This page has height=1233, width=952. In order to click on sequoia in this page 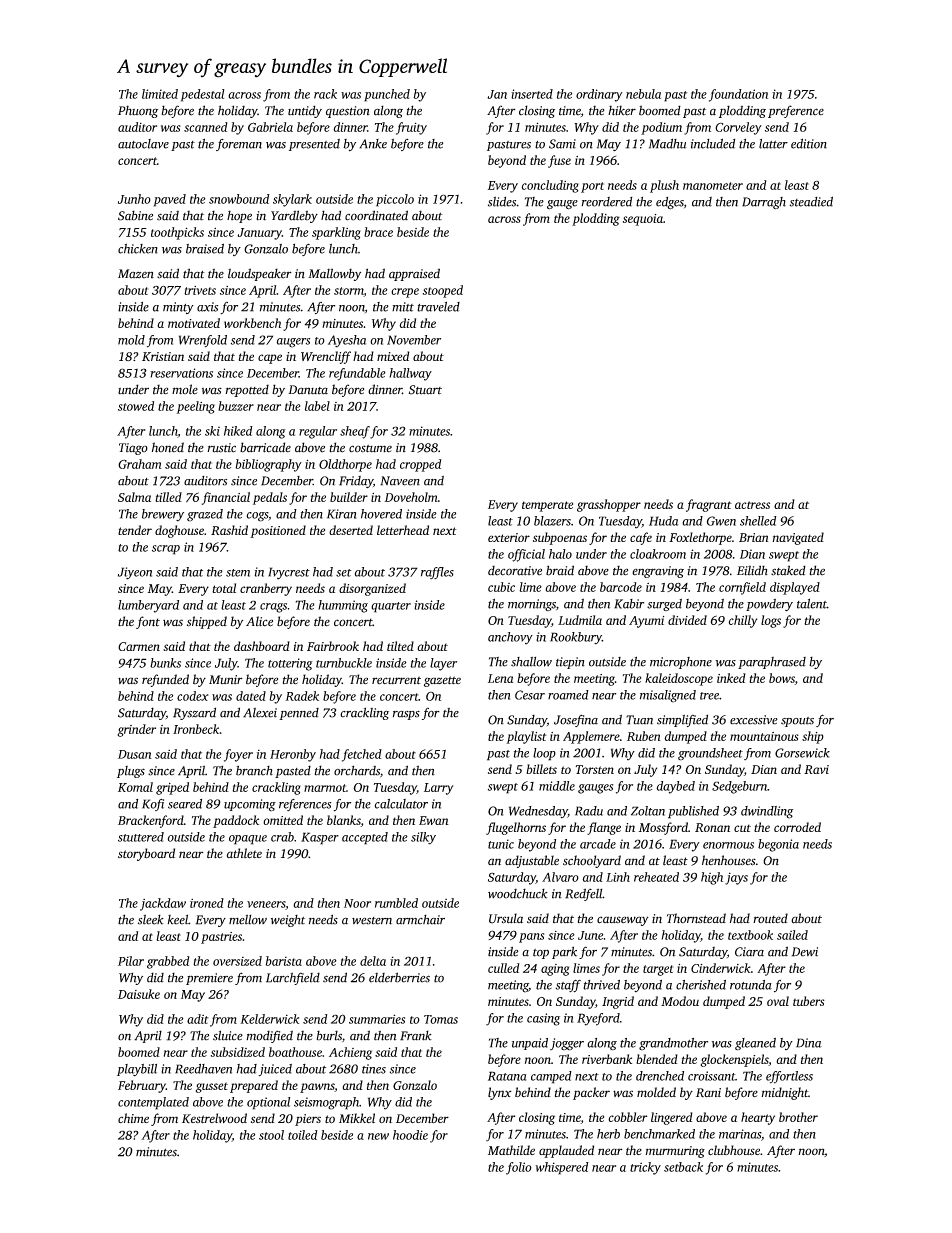, I will do `click(643, 220)`.
